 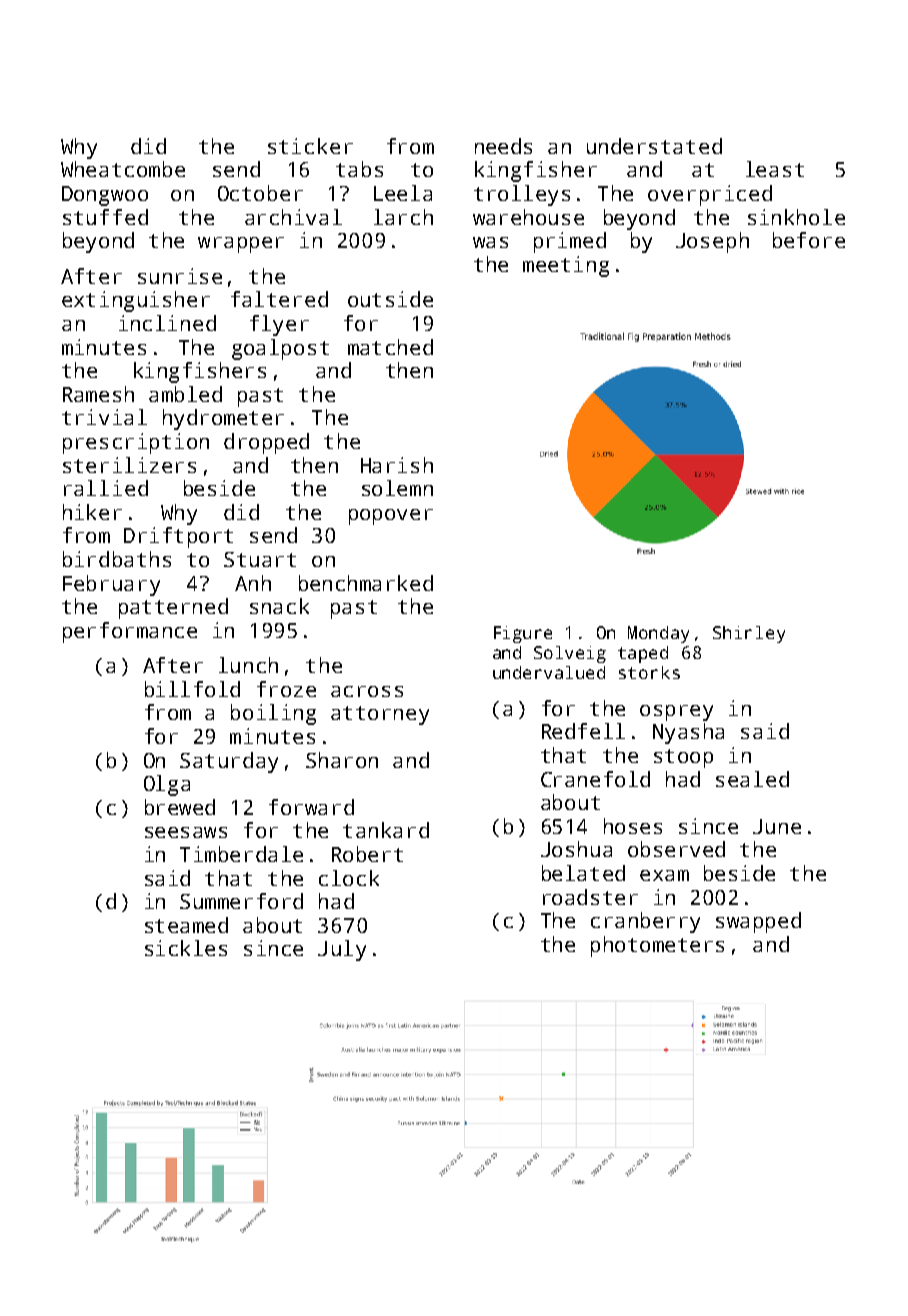 What do you see at coordinates (310, 146) in the image?
I see `sticker` at bounding box center [310, 146].
